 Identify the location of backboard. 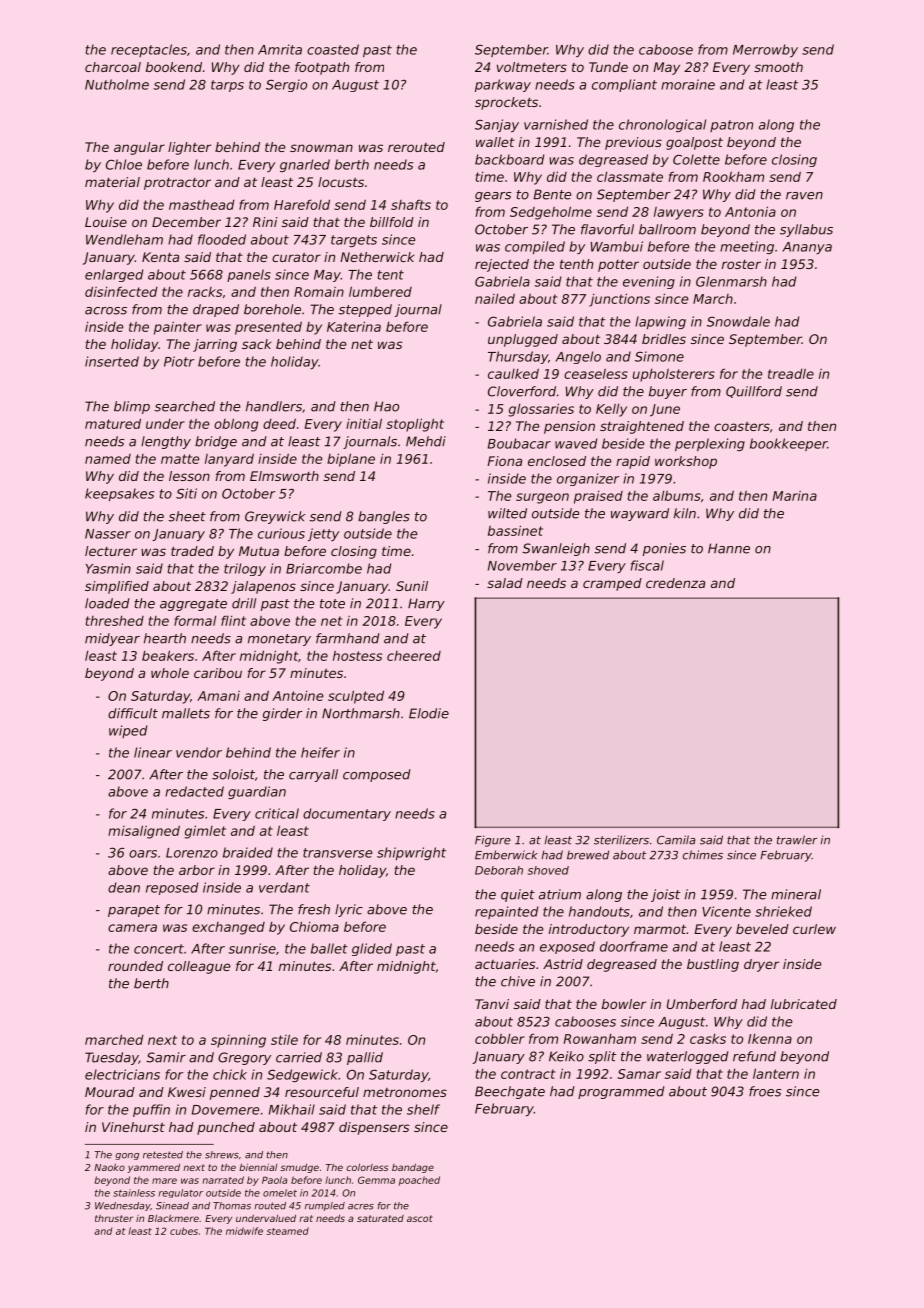
(509, 159).
